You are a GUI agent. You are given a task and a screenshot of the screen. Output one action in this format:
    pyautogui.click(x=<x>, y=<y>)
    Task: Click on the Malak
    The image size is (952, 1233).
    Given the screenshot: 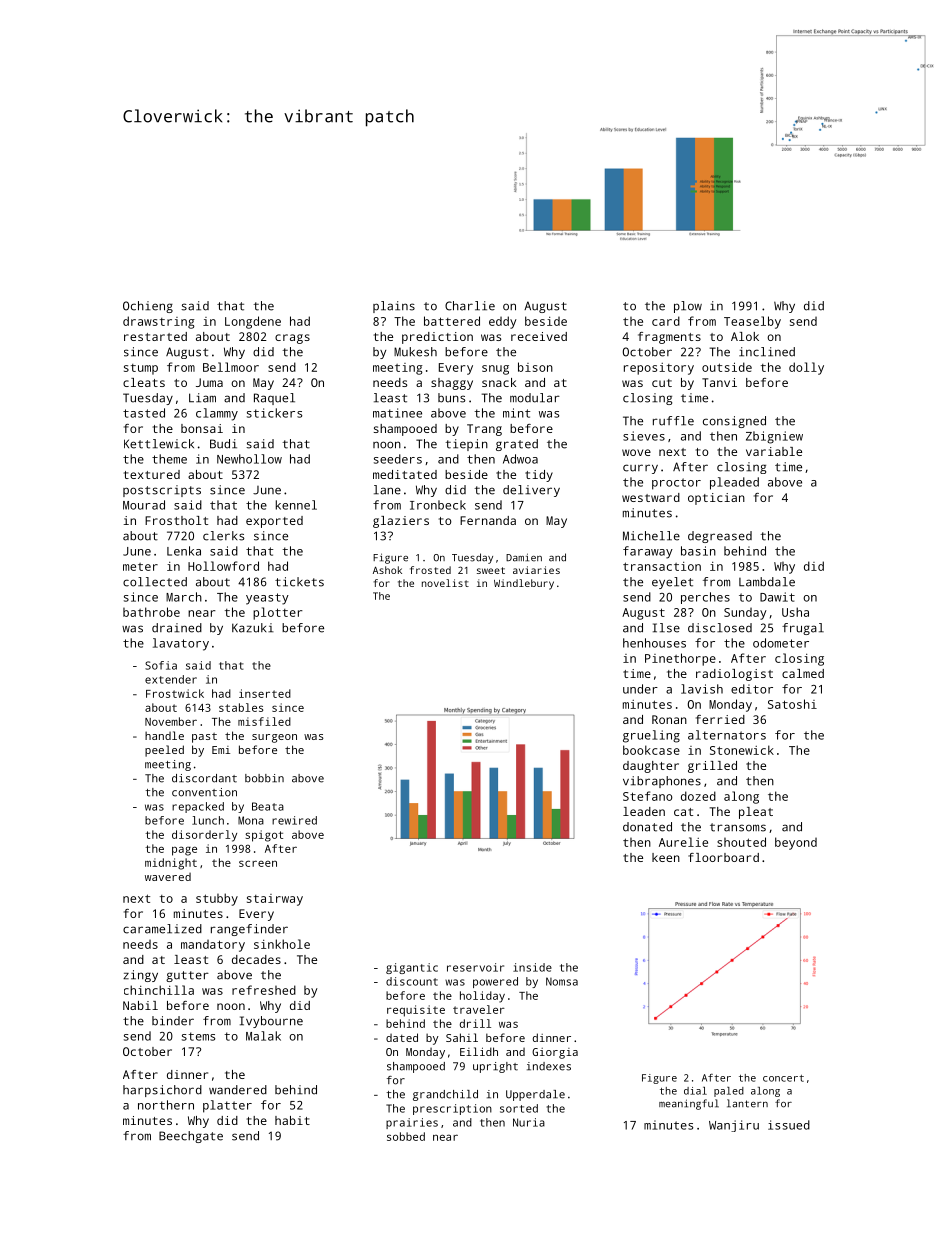 What is the action you would take?
    pyautogui.click(x=263, y=1036)
